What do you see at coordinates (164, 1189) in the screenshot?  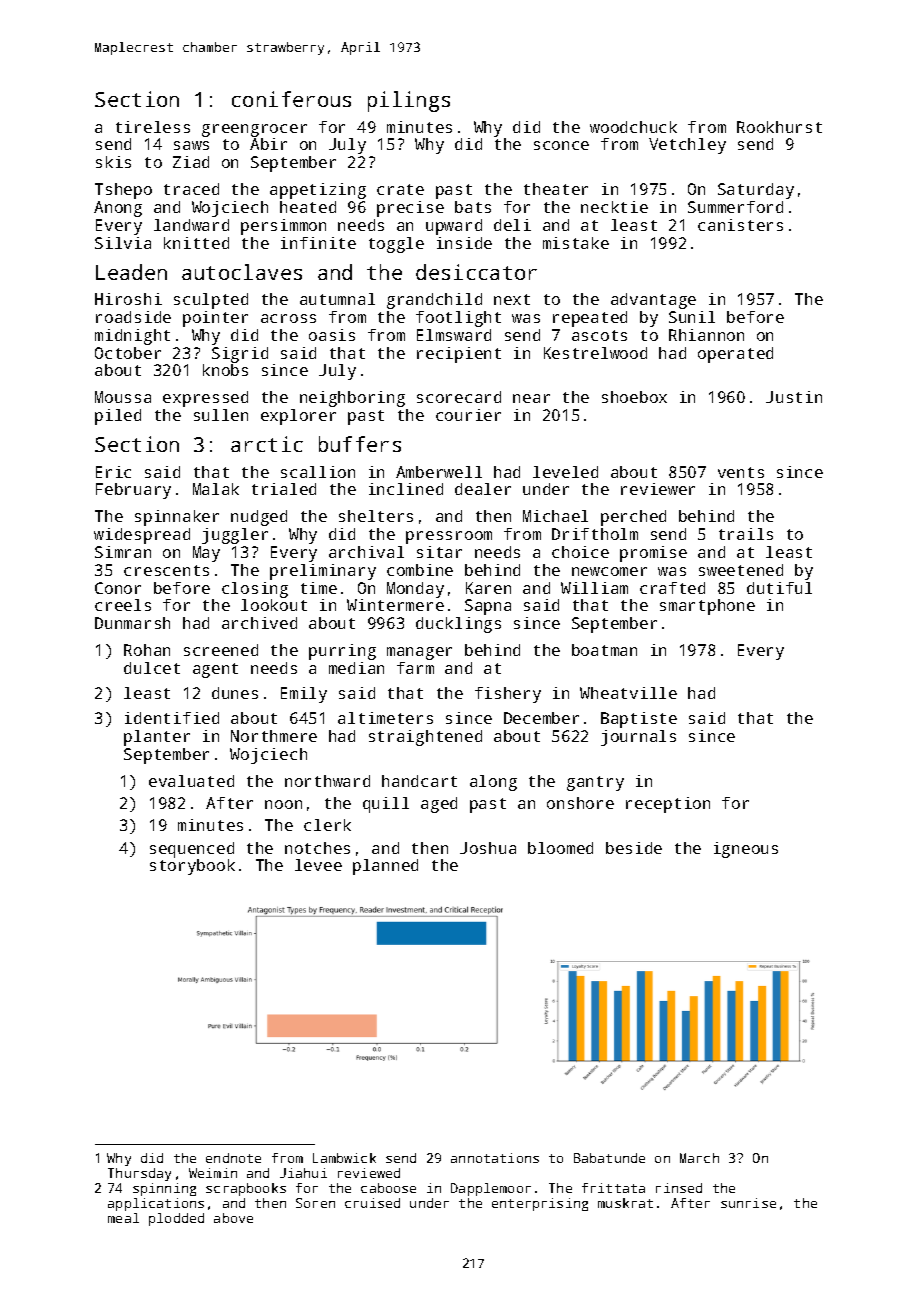 I see `spinning` at bounding box center [164, 1189].
